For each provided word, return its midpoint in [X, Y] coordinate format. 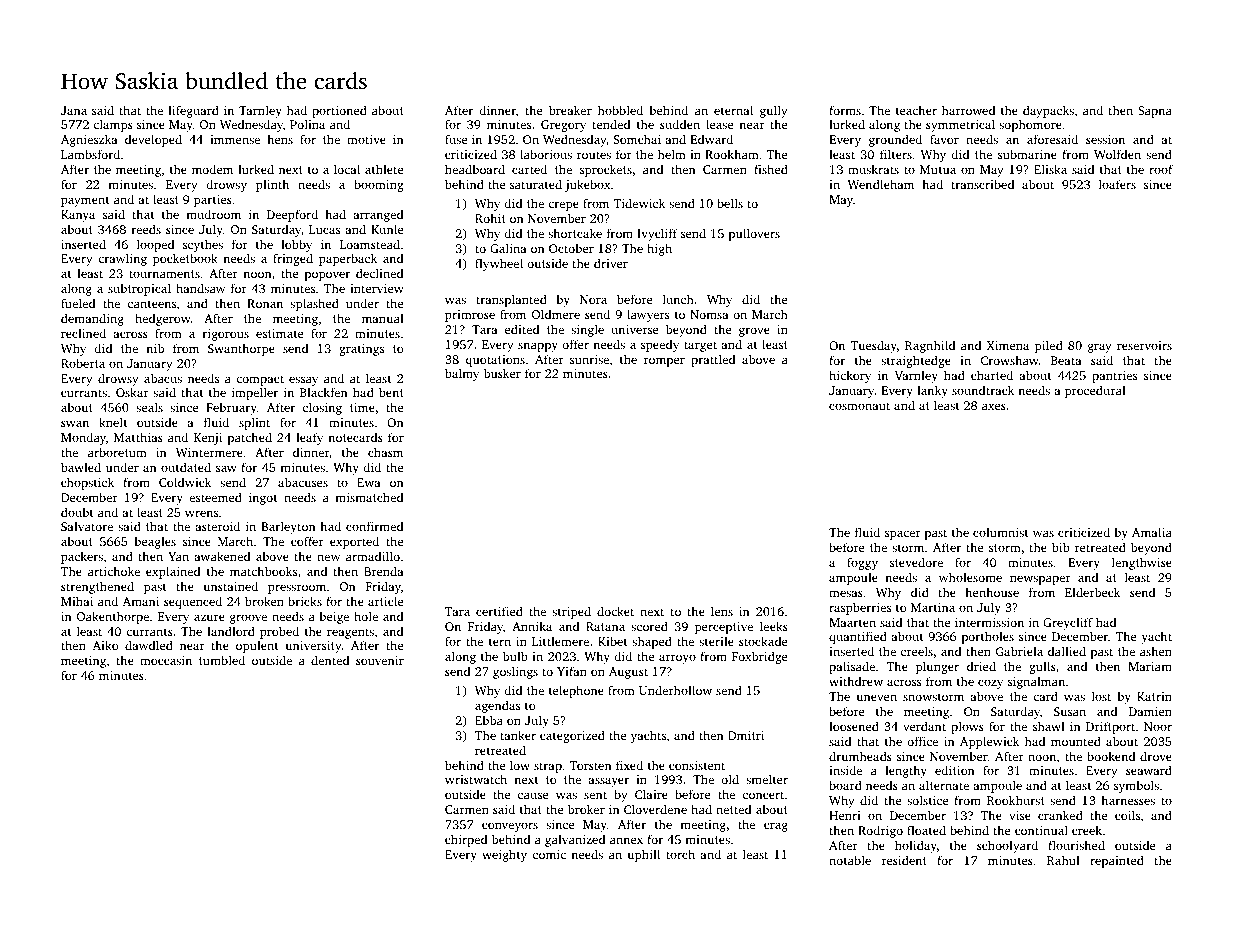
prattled [713, 360]
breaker [570, 110]
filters [896, 154]
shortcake [575, 233]
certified [499, 611]
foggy [862, 563]
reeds [146, 229]
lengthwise [1142, 563]
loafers [1117, 184]
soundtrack [983, 390]
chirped [466, 840]
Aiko [105, 645]
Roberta [83, 363]
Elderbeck [1093, 592]
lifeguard [193, 111]
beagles [155, 542]
